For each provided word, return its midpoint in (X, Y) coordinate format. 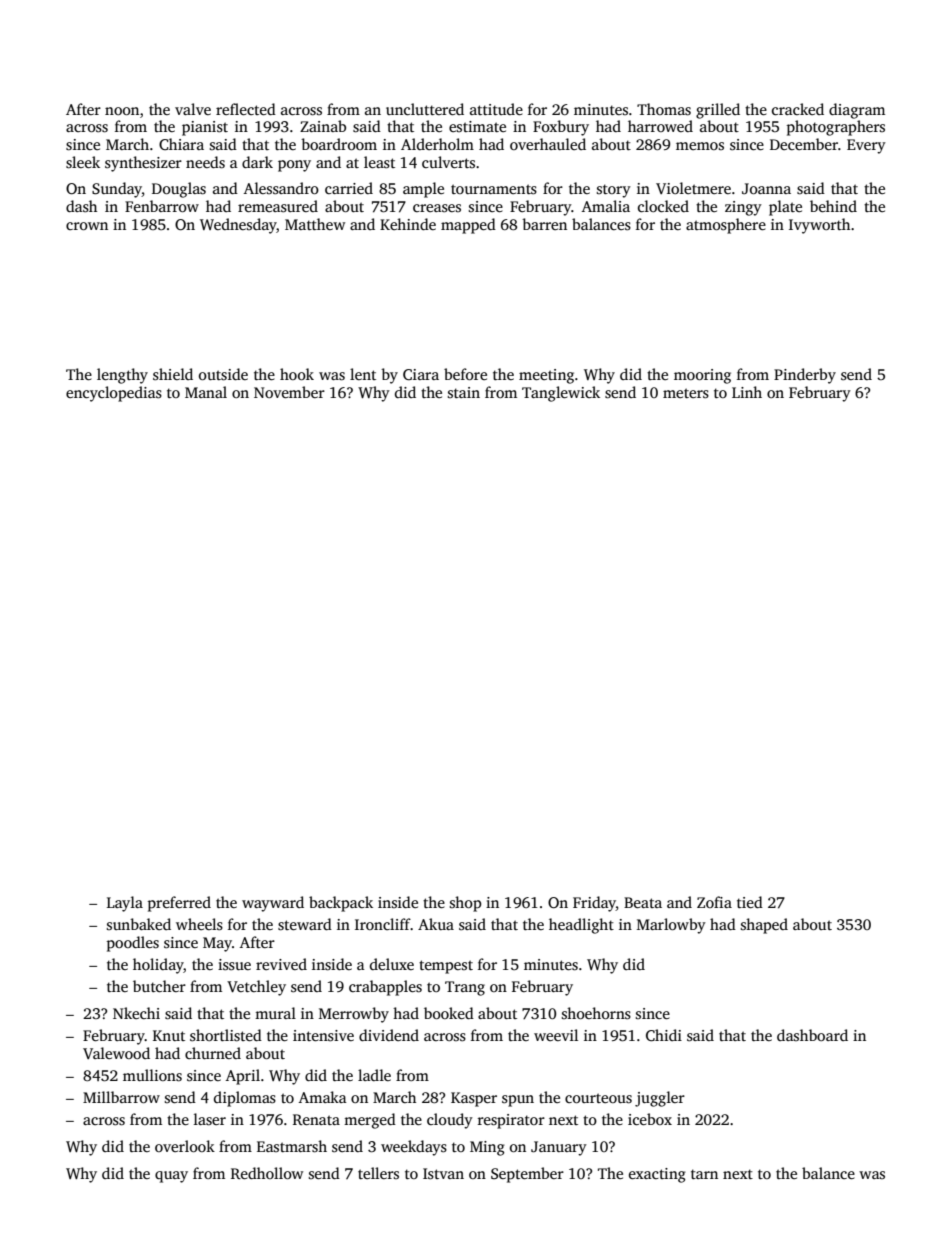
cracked (798, 109)
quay (171, 1177)
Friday (594, 904)
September (527, 1175)
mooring (702, 376)
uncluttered (425, 109)
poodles (133, 944)
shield (173, 374)
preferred (179, 904)
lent (363, 374)
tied (750, 902)
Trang (465, 988)
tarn (704, 1174)
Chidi (664, 1035)
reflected (246, 109)
